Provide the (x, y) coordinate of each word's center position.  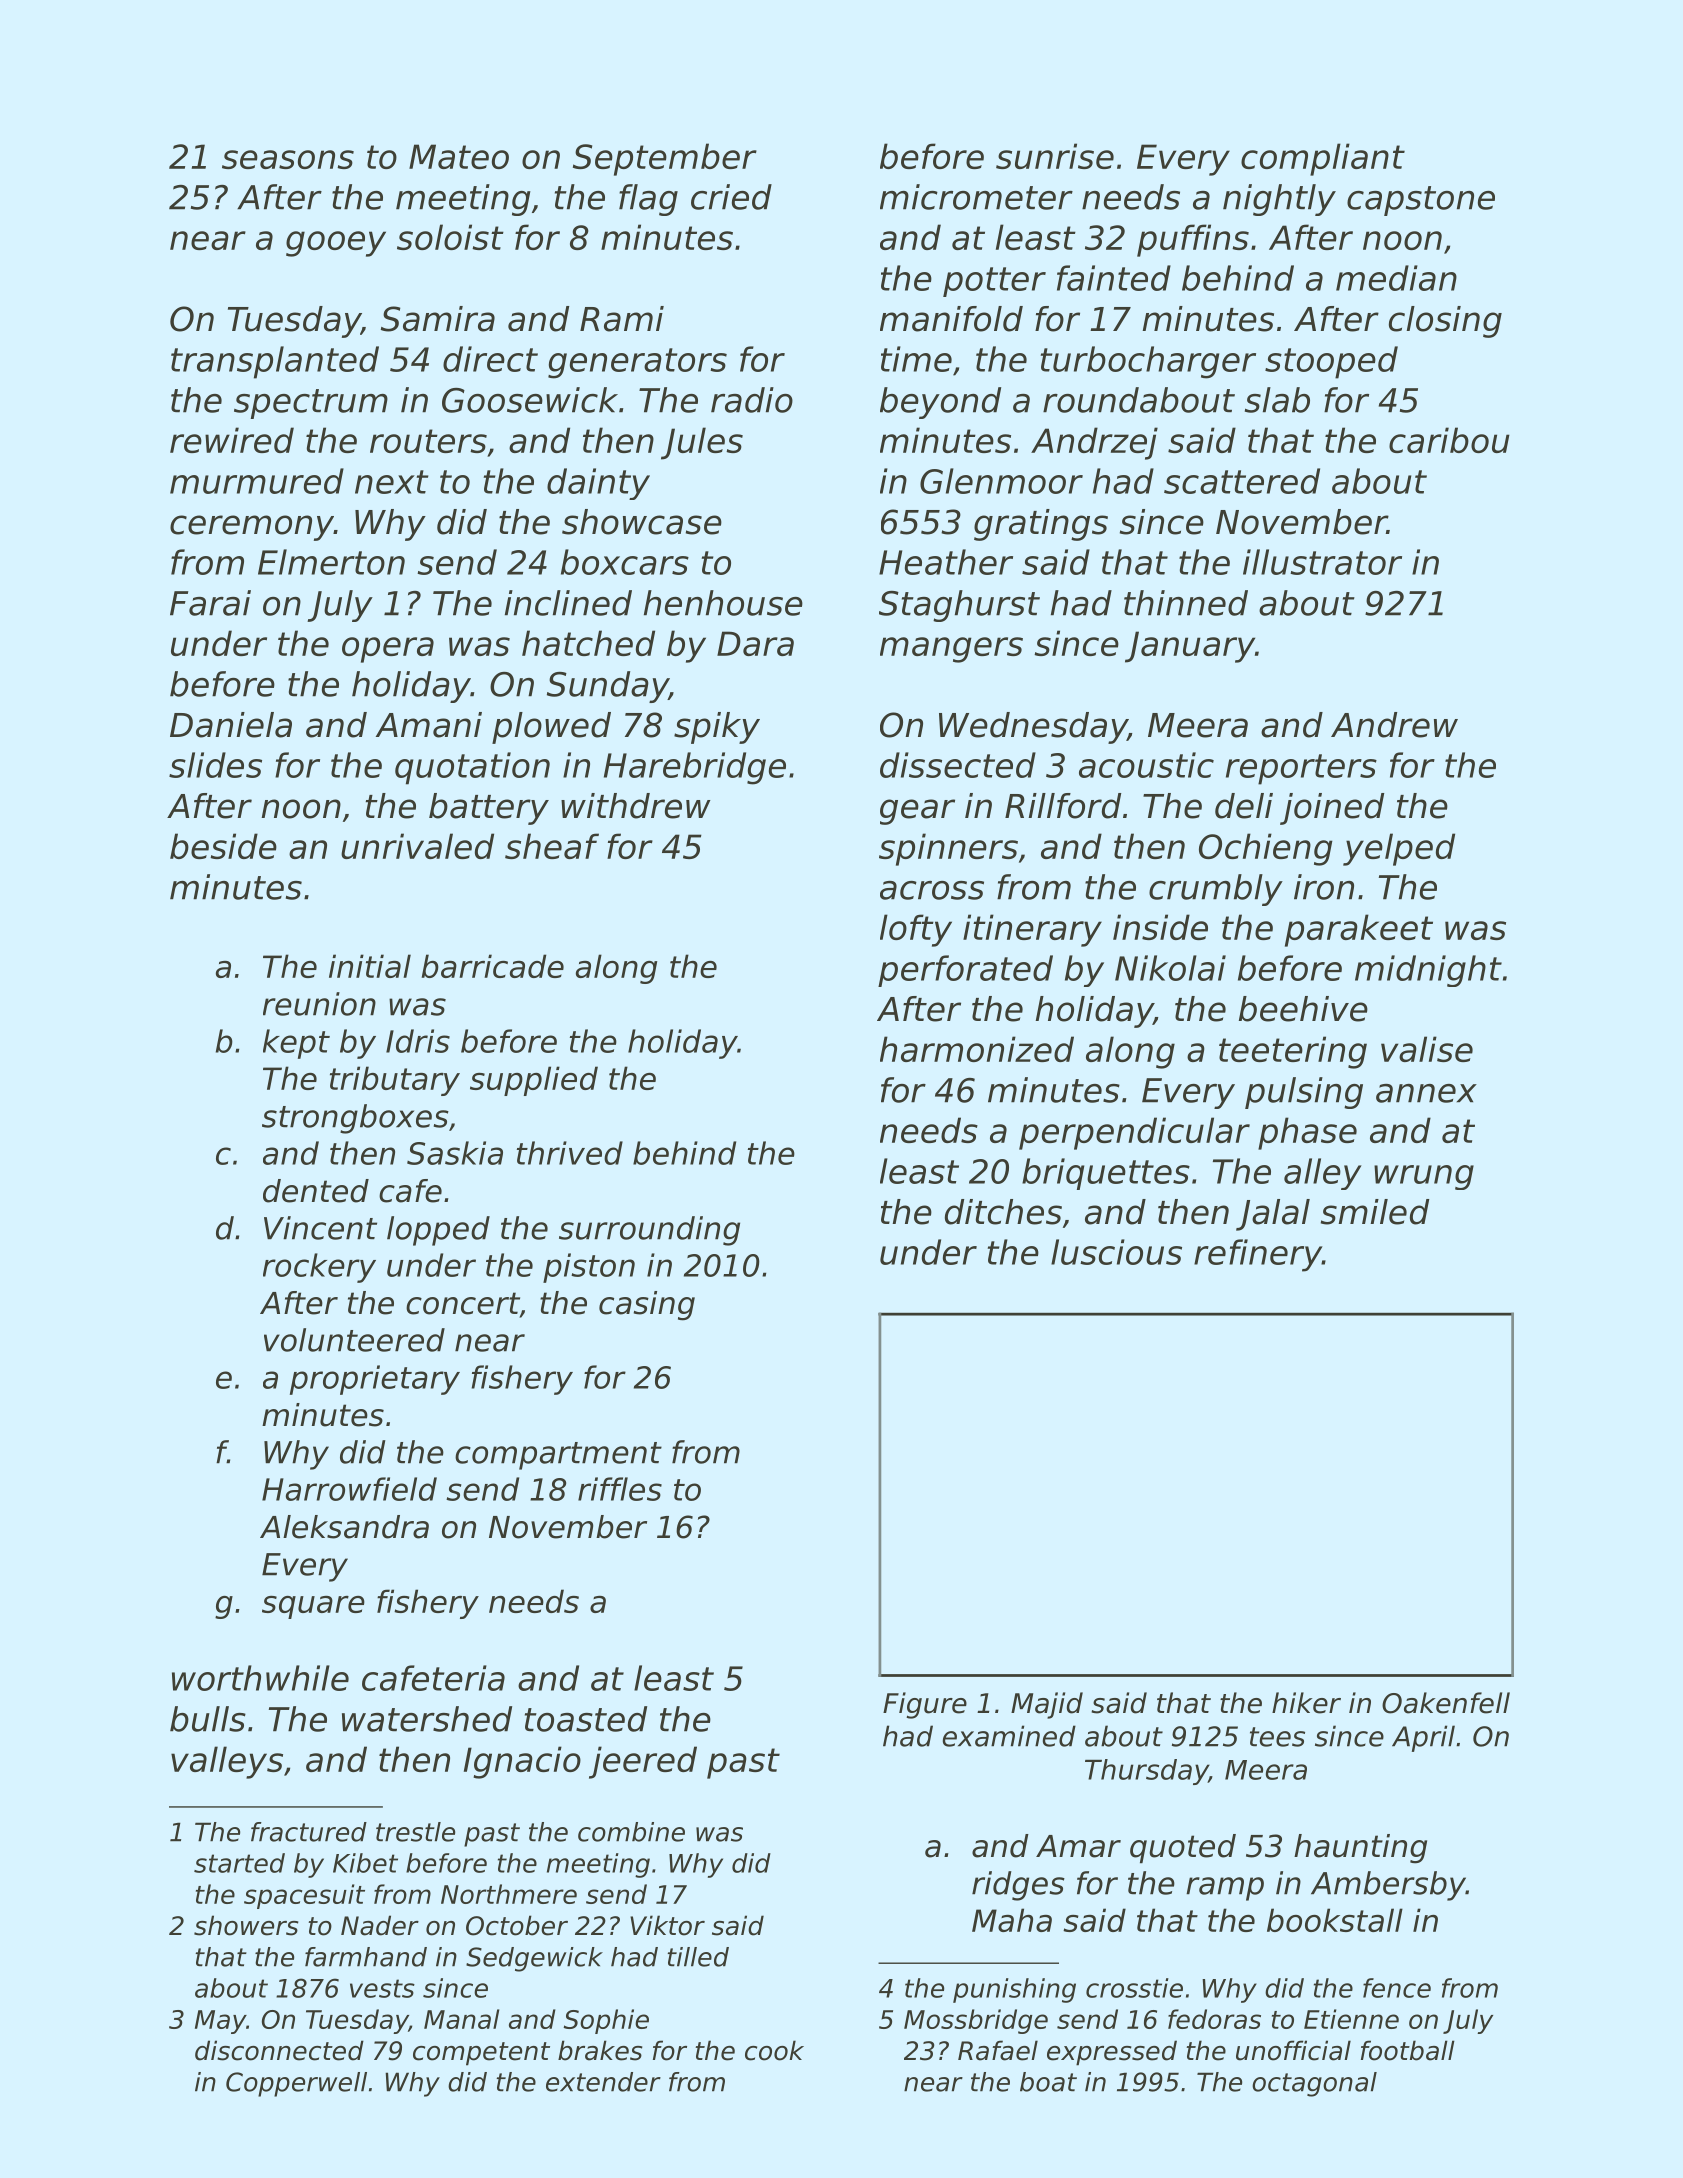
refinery (1258, 1255)
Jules (702, 443)
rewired (232, 440)
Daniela (231, 725)
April (1423, 1738)
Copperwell (296, 2084)
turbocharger (1148, 362)
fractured (309, 1832)
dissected (958, 765)
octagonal (1314, 2084)
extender (603, 2082)
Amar (1078, 1846)
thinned (1186, 603)
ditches (1003, 1212)
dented (316, 1191)
